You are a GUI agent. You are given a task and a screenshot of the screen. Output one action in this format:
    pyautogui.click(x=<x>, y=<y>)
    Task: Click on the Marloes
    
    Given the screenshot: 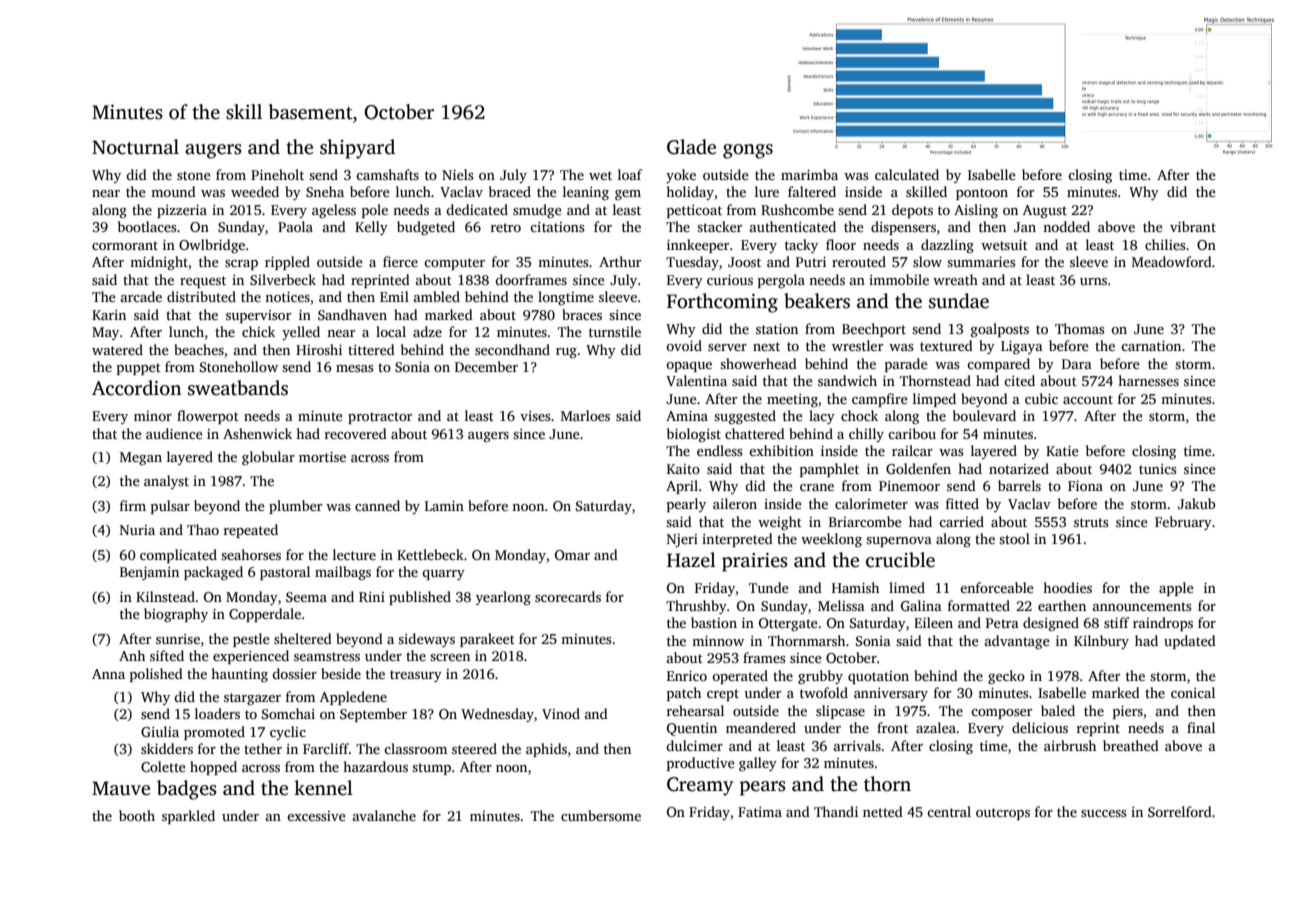 What is the action you would take?
    pyautogui.click(x=585, y=415)
